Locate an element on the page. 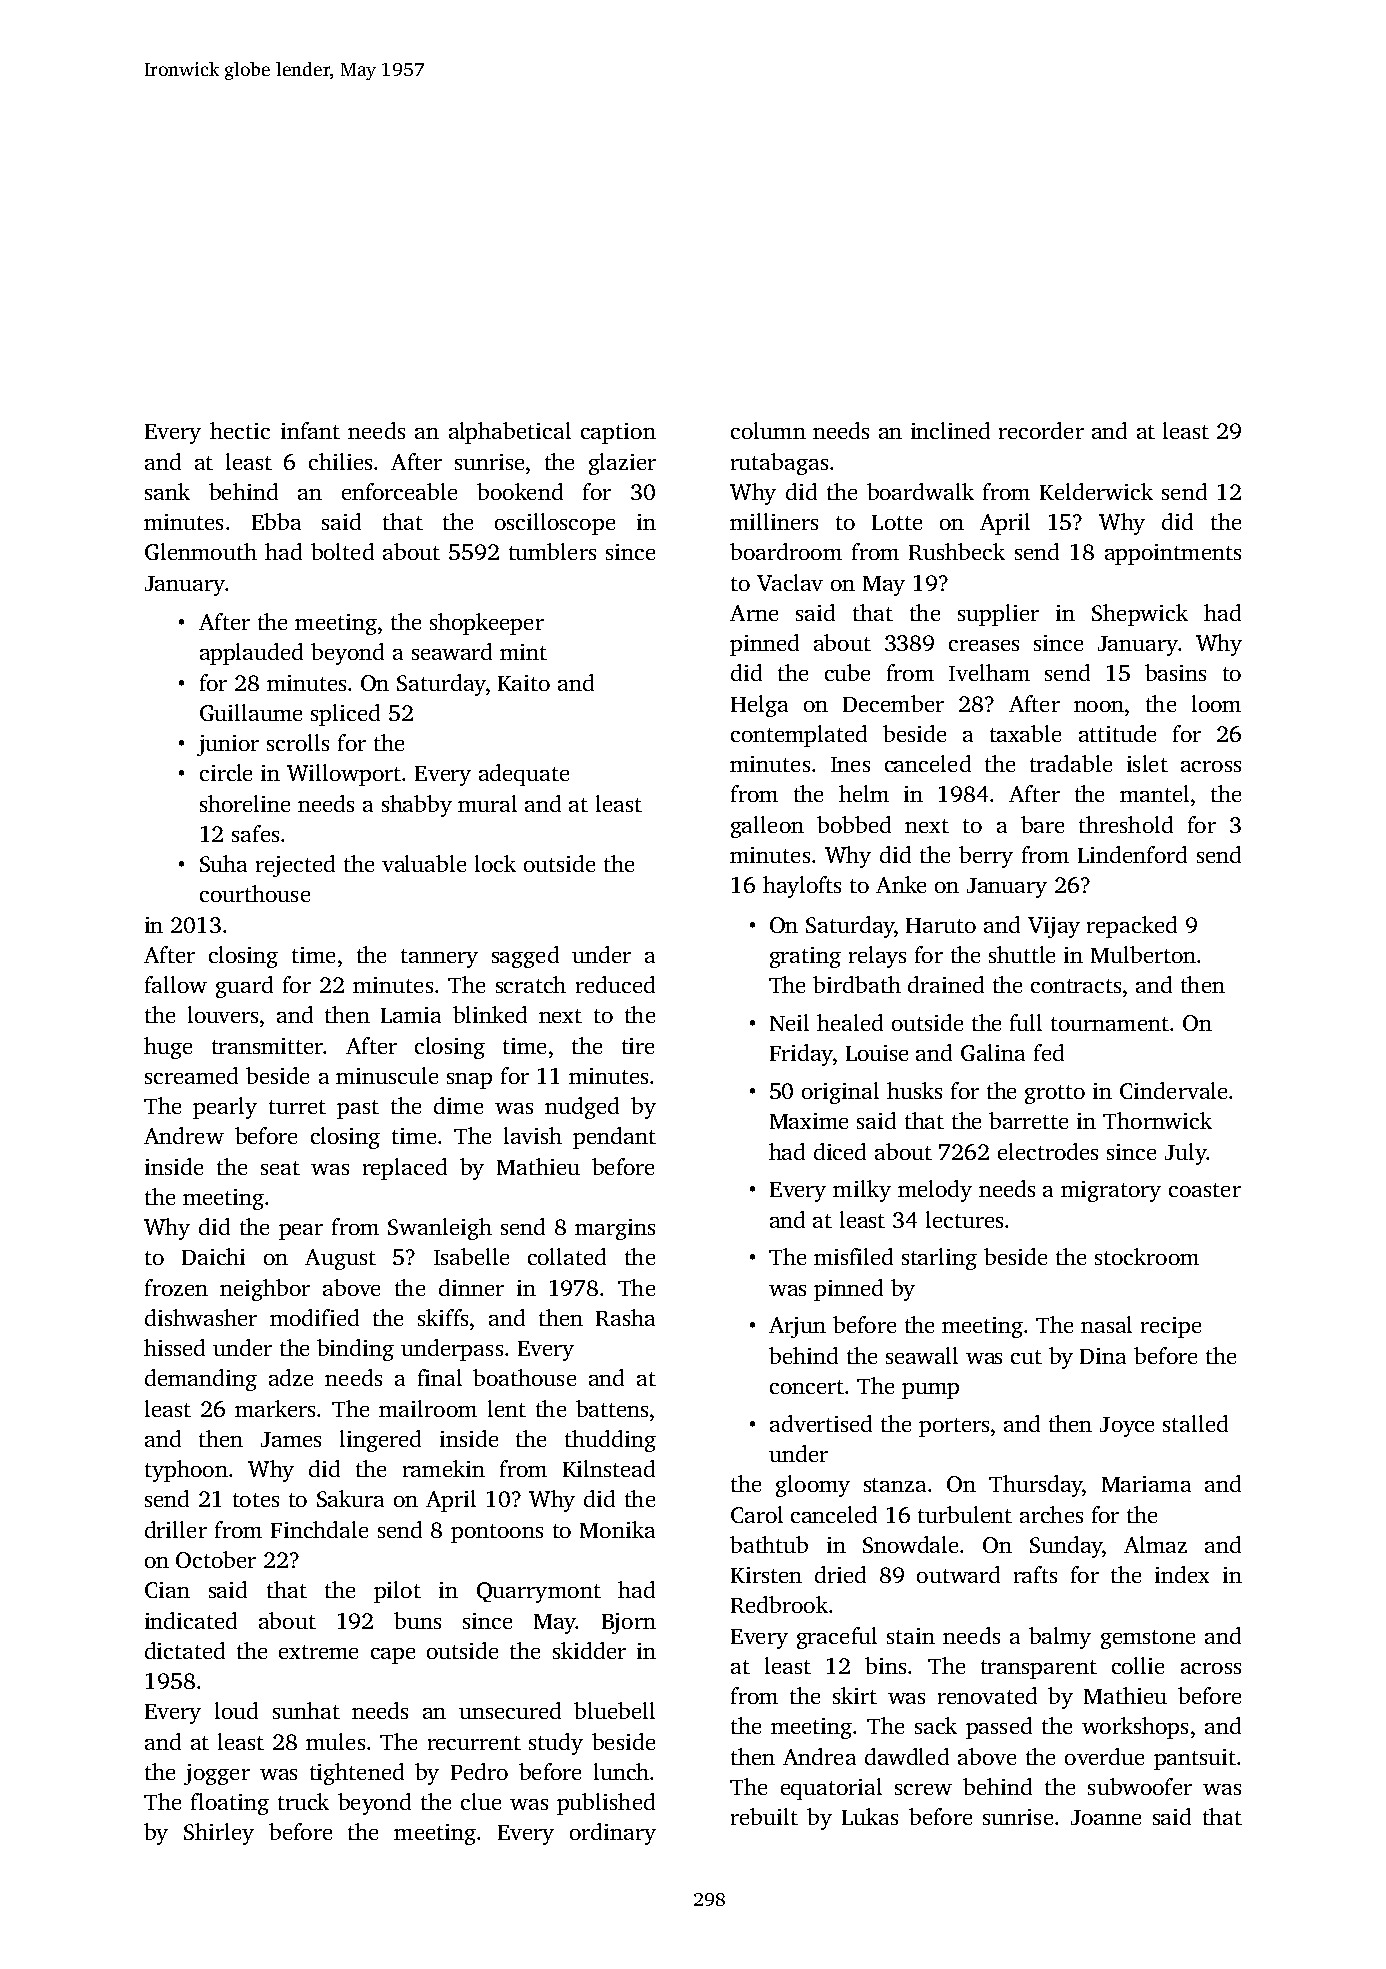  graceful is located at coordinates (837, 1638).
